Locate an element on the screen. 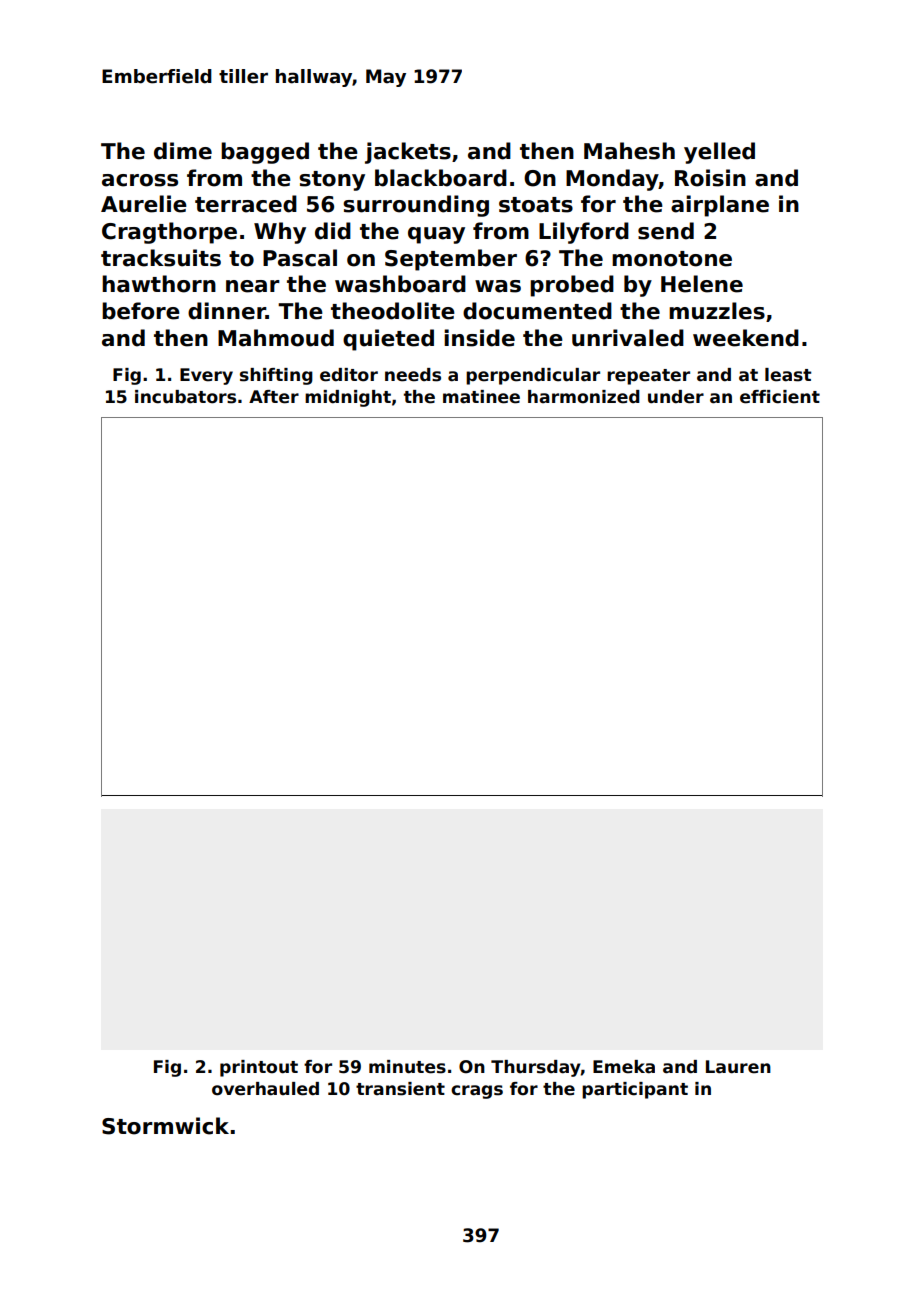 This screenshot has width=924, height=1311. September is located at coordinates (451, 260).
